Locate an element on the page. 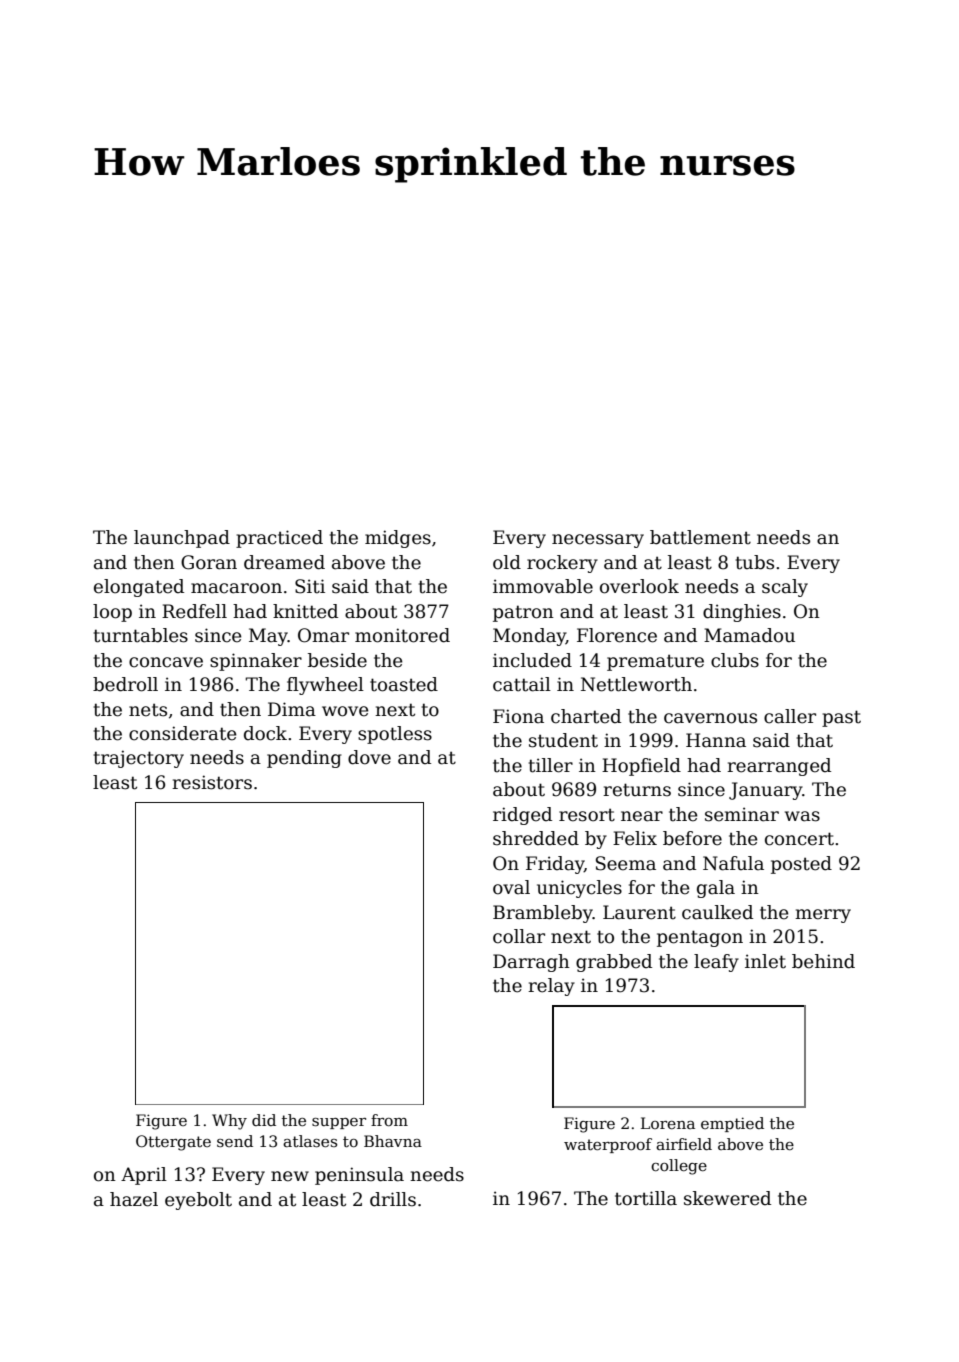 This image has height=1362, width=959. was is located at coordinates (802, 816).
